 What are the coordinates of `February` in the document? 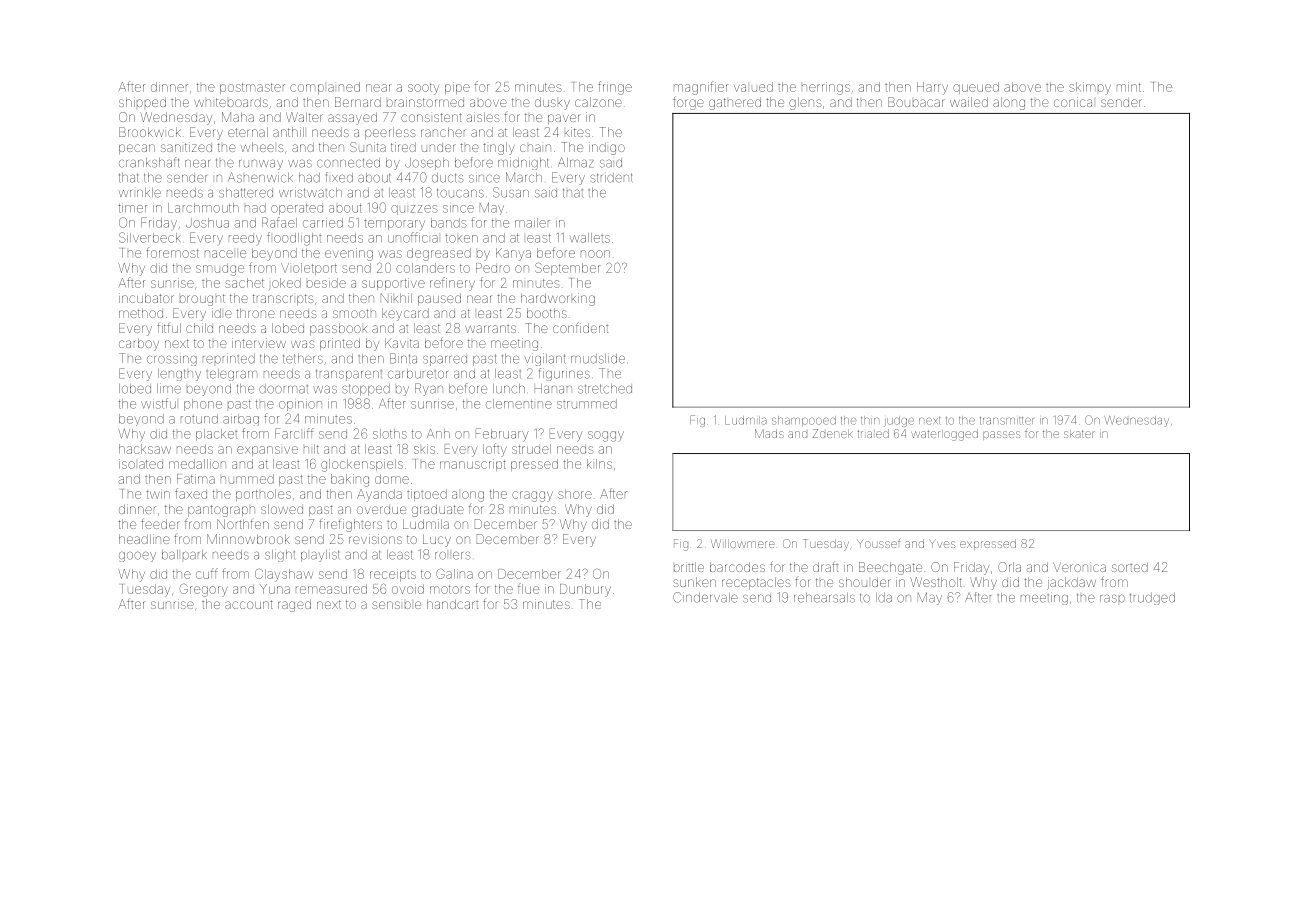 It's located at (502, 435).
